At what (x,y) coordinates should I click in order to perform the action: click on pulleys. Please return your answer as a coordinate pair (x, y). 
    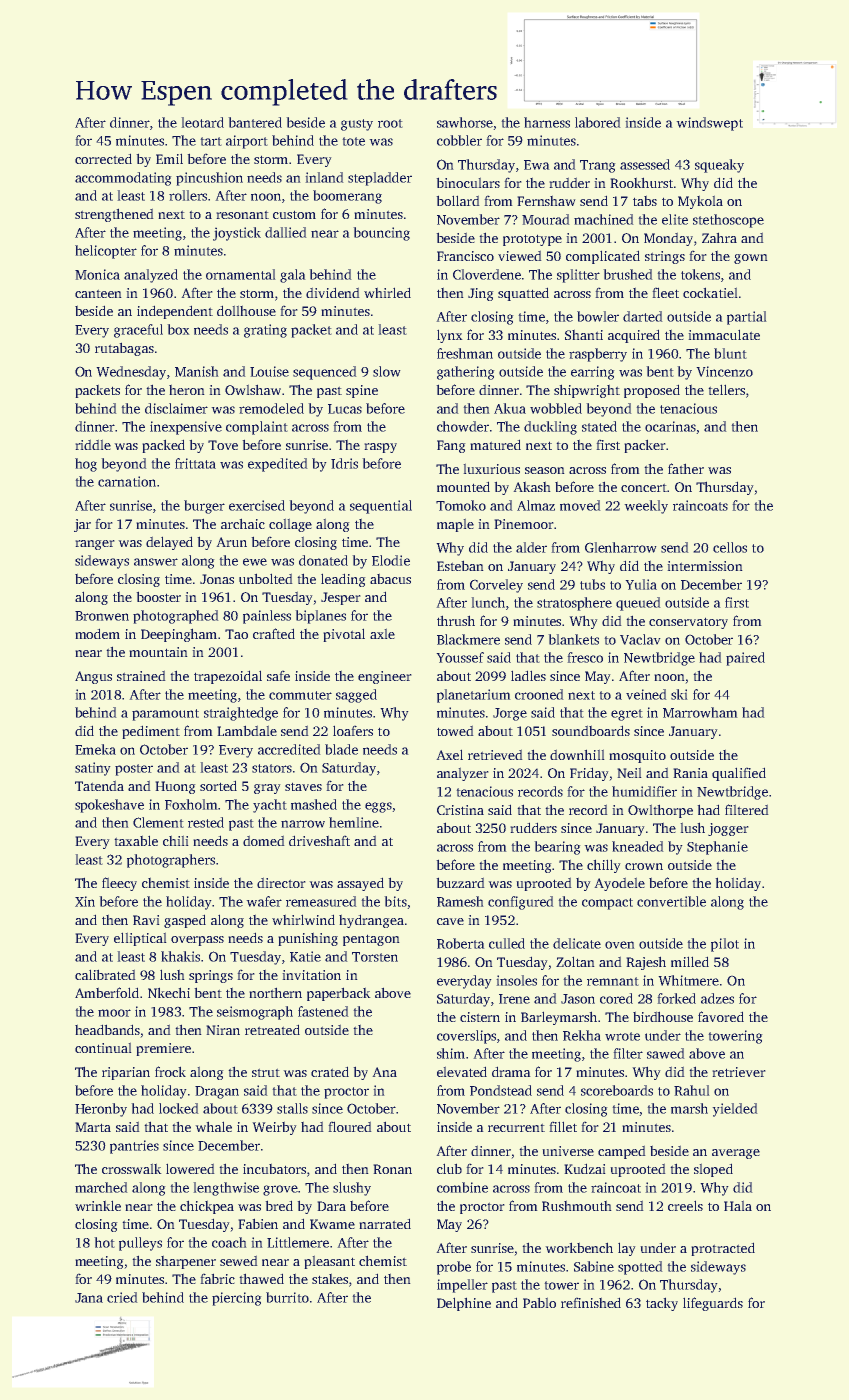
    Looking at the image, I should click on (140, 1244).
